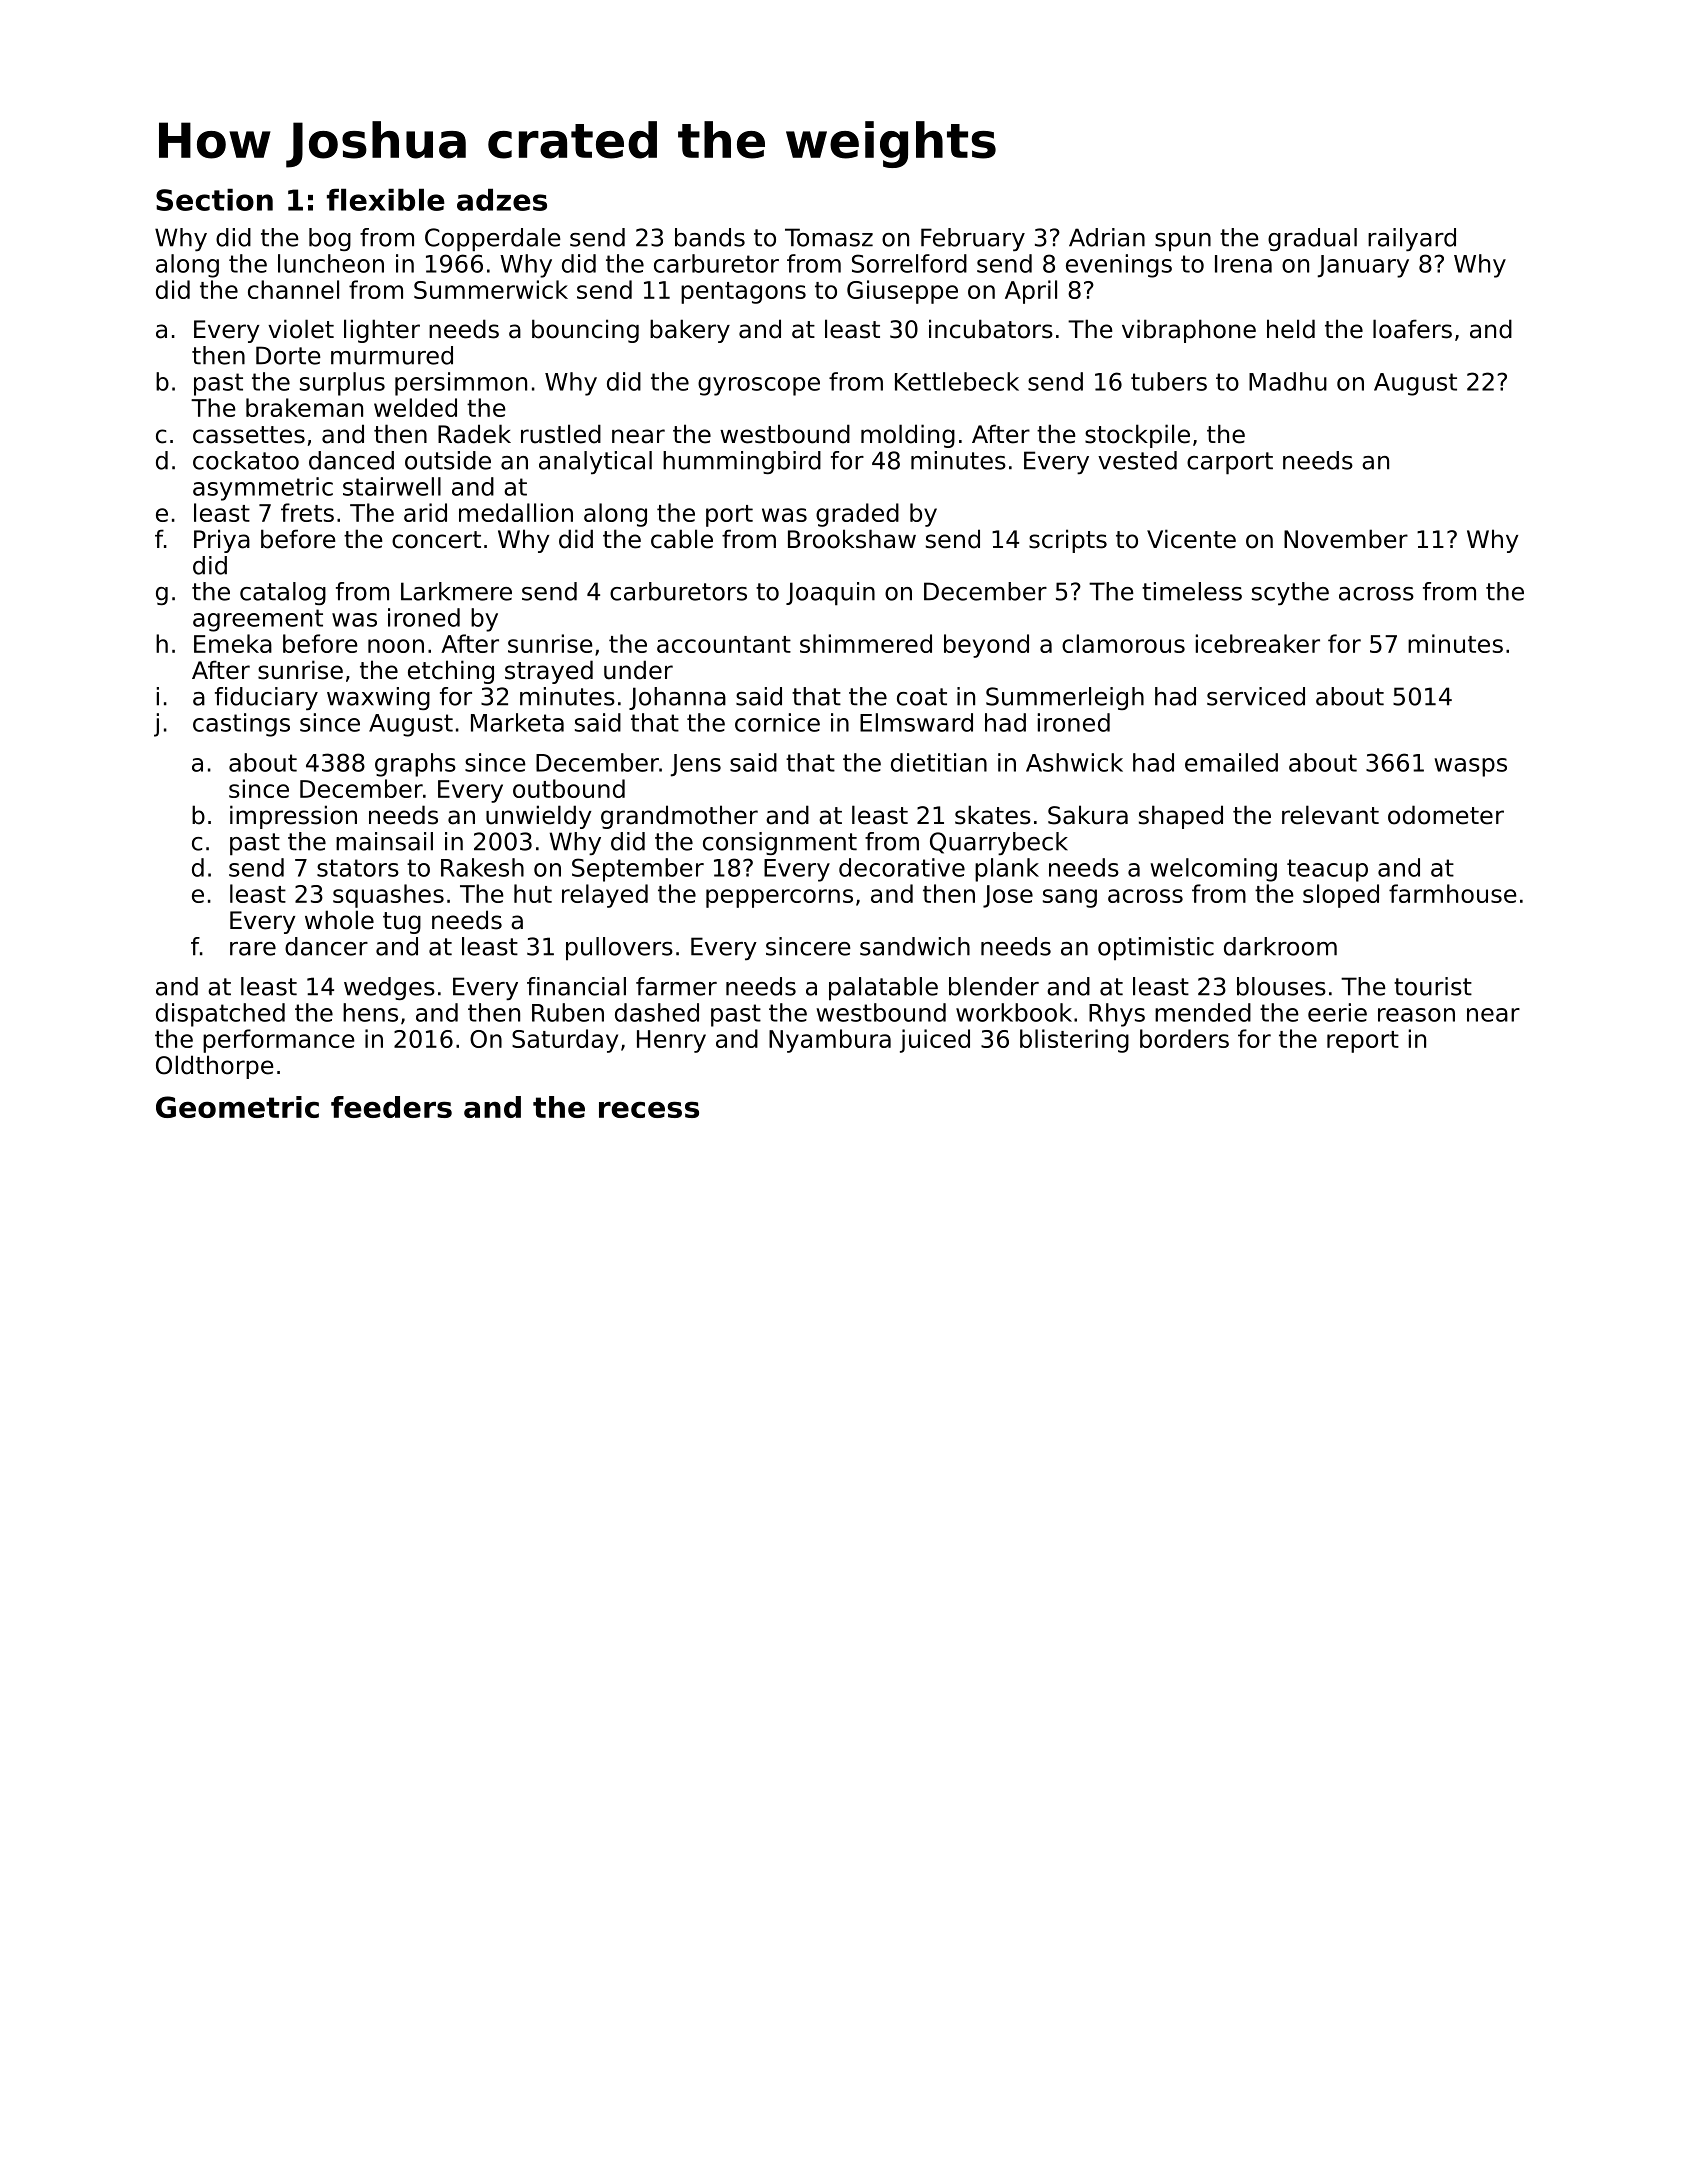 Image resolution: width=1683 pixels, height=2178 pixels. I want to click on cockatoo, so click(246, 460).
